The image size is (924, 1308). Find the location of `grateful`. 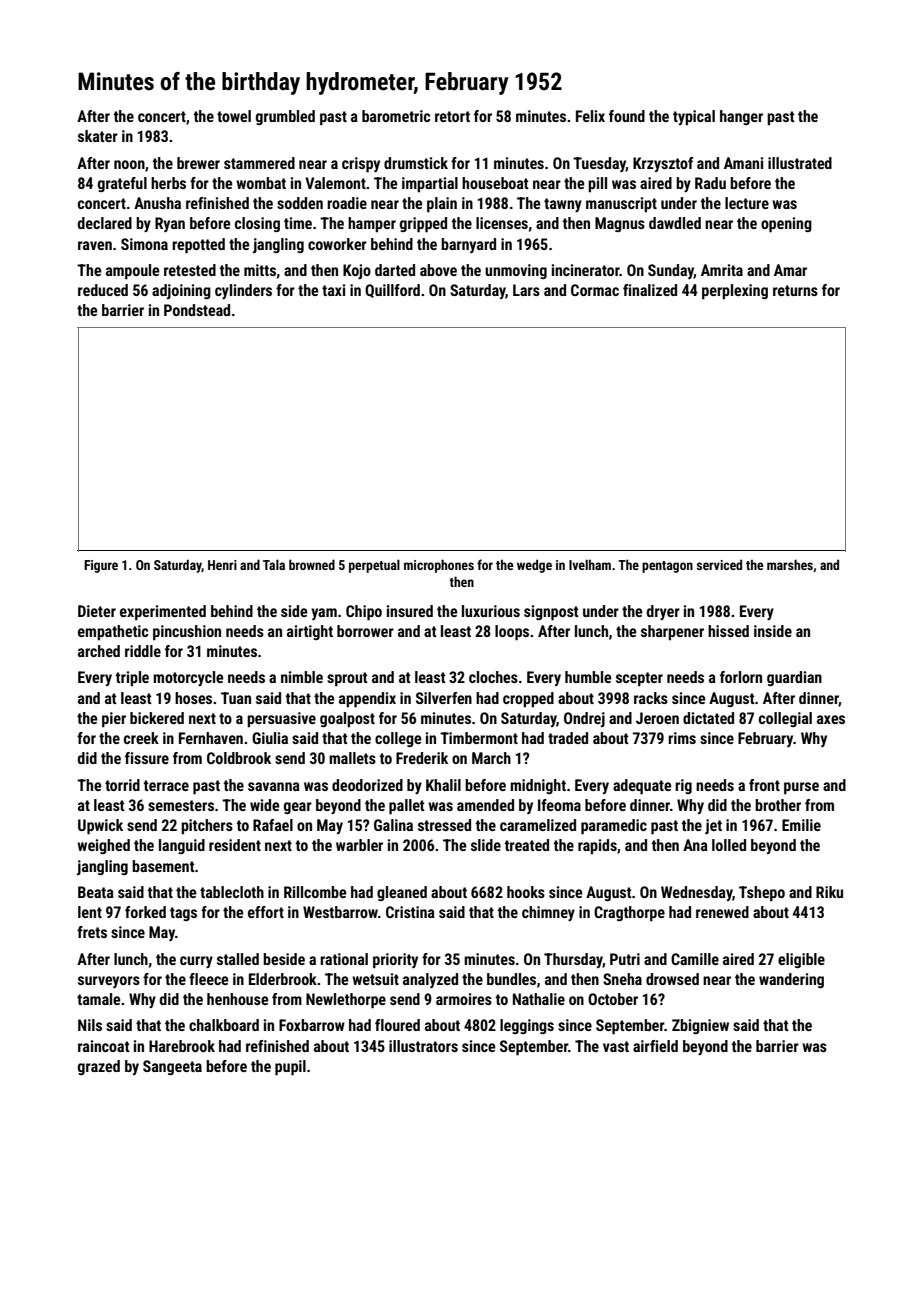

grateful is located at coordinates (122, 184).
